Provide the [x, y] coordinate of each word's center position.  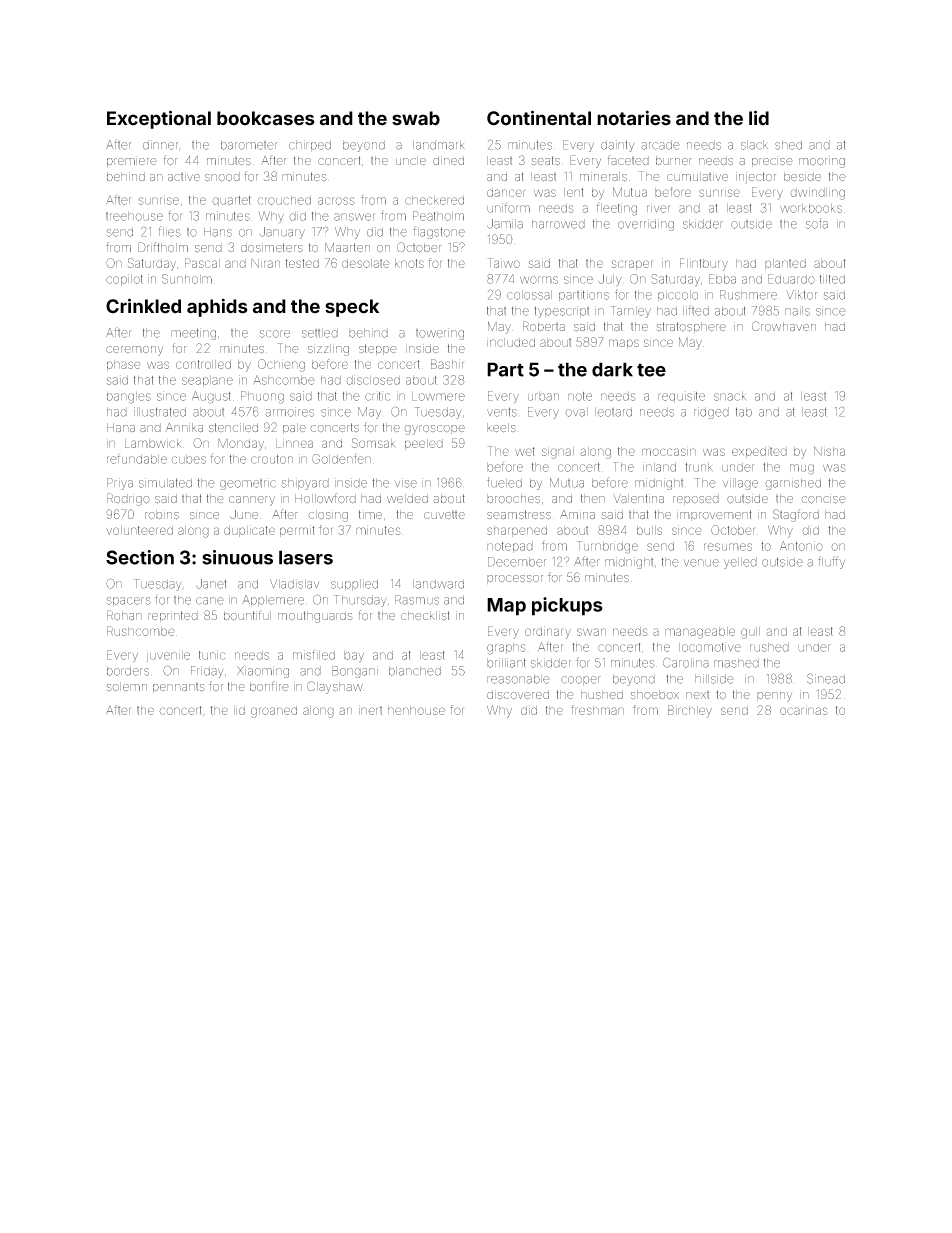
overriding [646, 225]
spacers [129, 601]
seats [546, 161]
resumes [728, 547]
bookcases [266, 118]
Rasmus [417, 600]
